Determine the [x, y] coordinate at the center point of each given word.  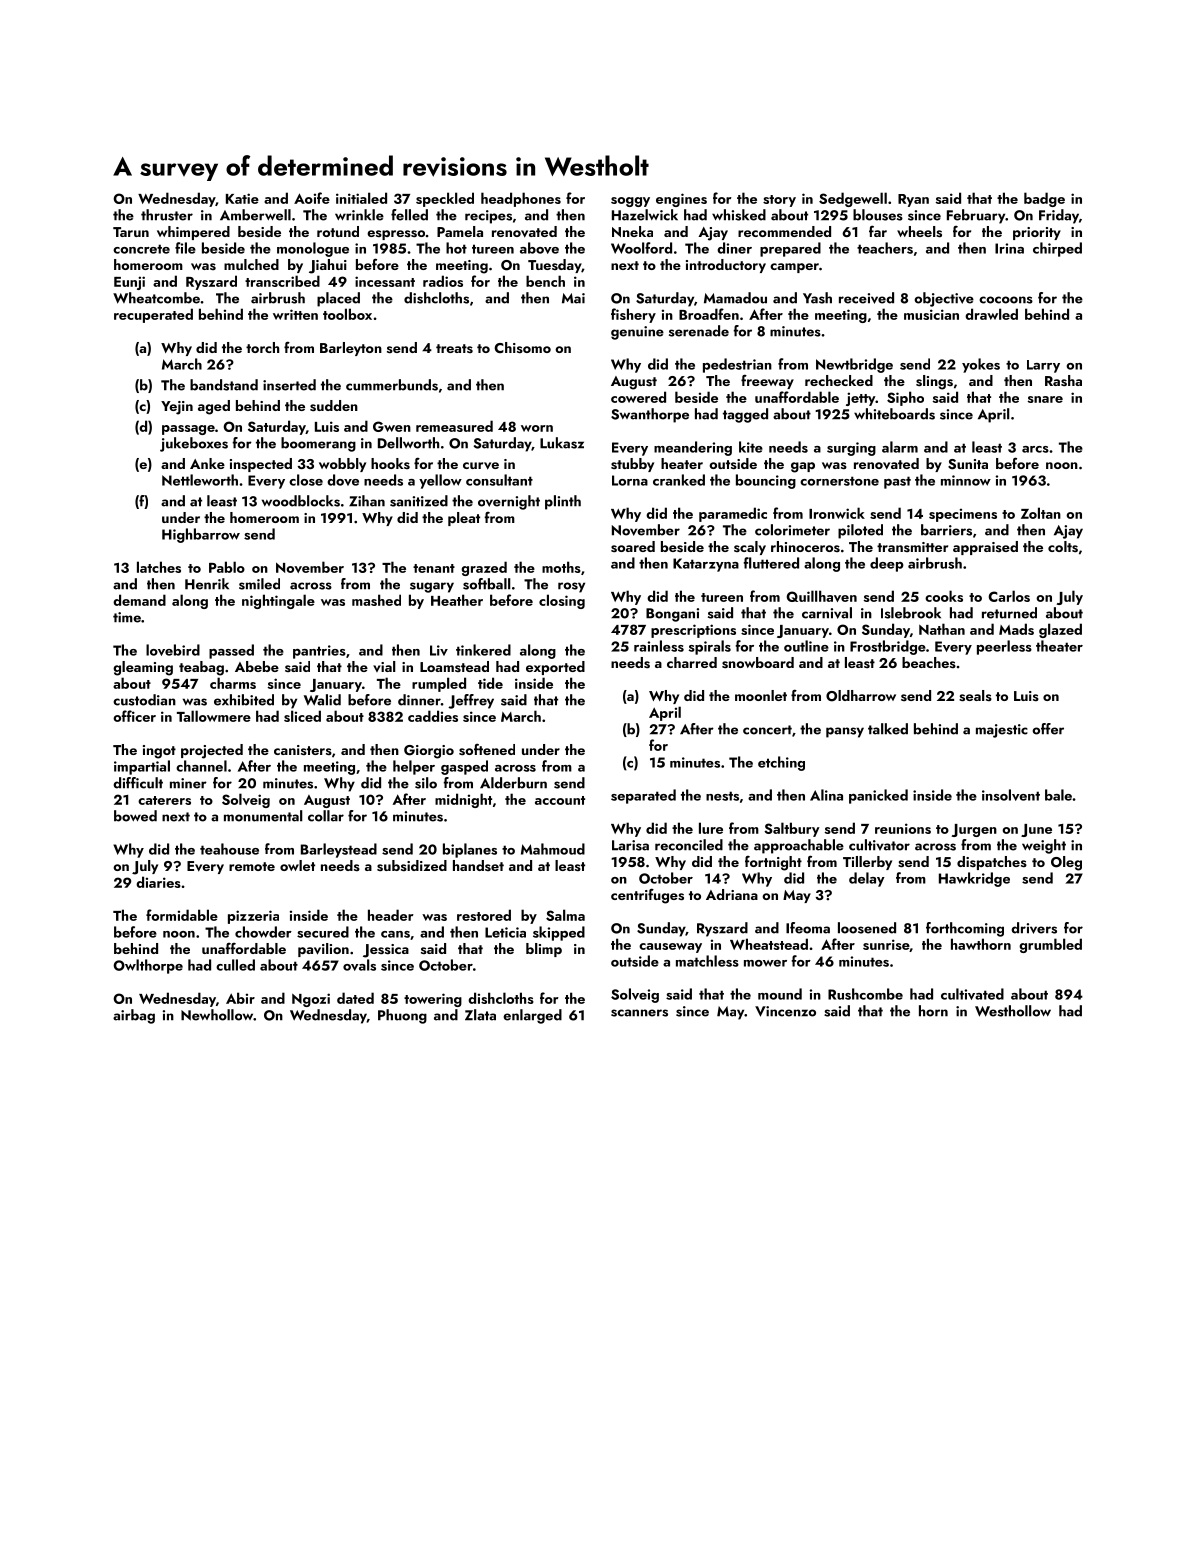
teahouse [229, 849]
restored [484, 915]
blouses [878, 215]
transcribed [282, 281]
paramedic [733, 514]
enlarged [532, 1016]
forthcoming [965, 929]
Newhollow [217, 1015]
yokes [981, 365]
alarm [900, 447]
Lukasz [562, 443]
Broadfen [709, 314]
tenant [434, 568]
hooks [390, 463]
